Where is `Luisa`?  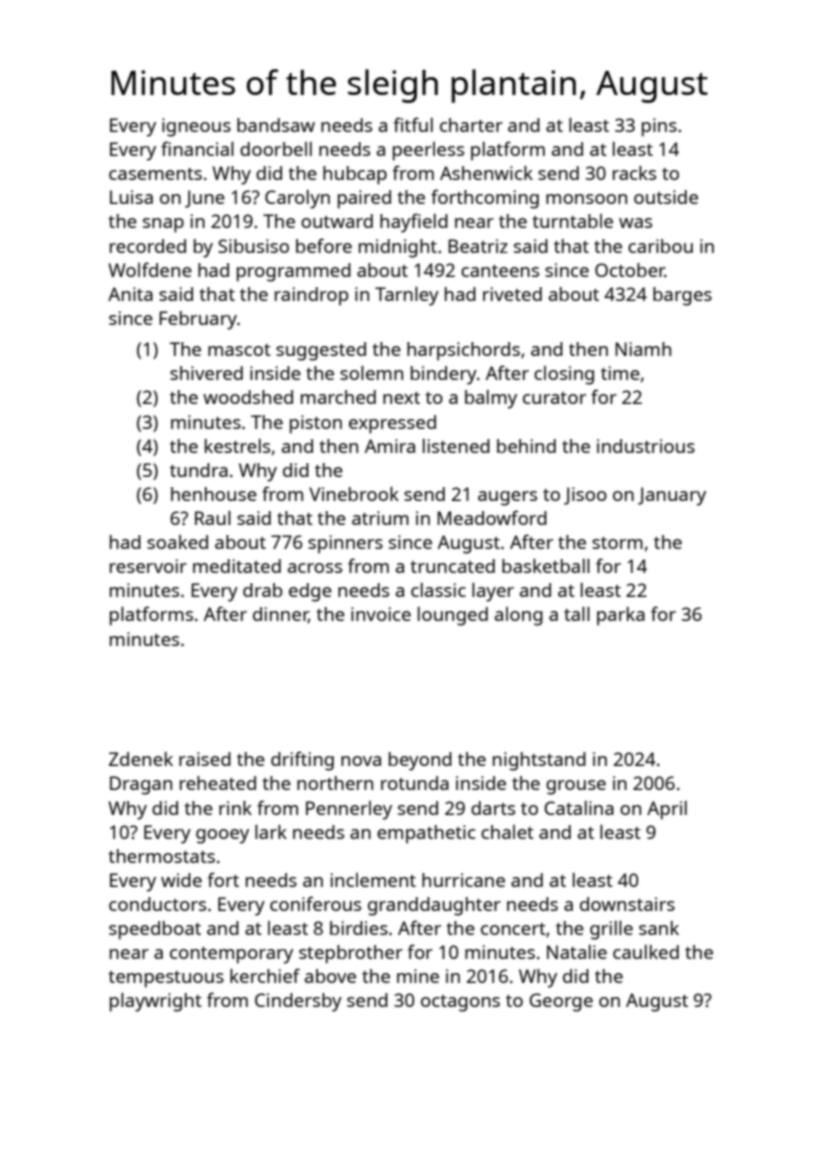 Luisa is located at coordinates (131, 197).
